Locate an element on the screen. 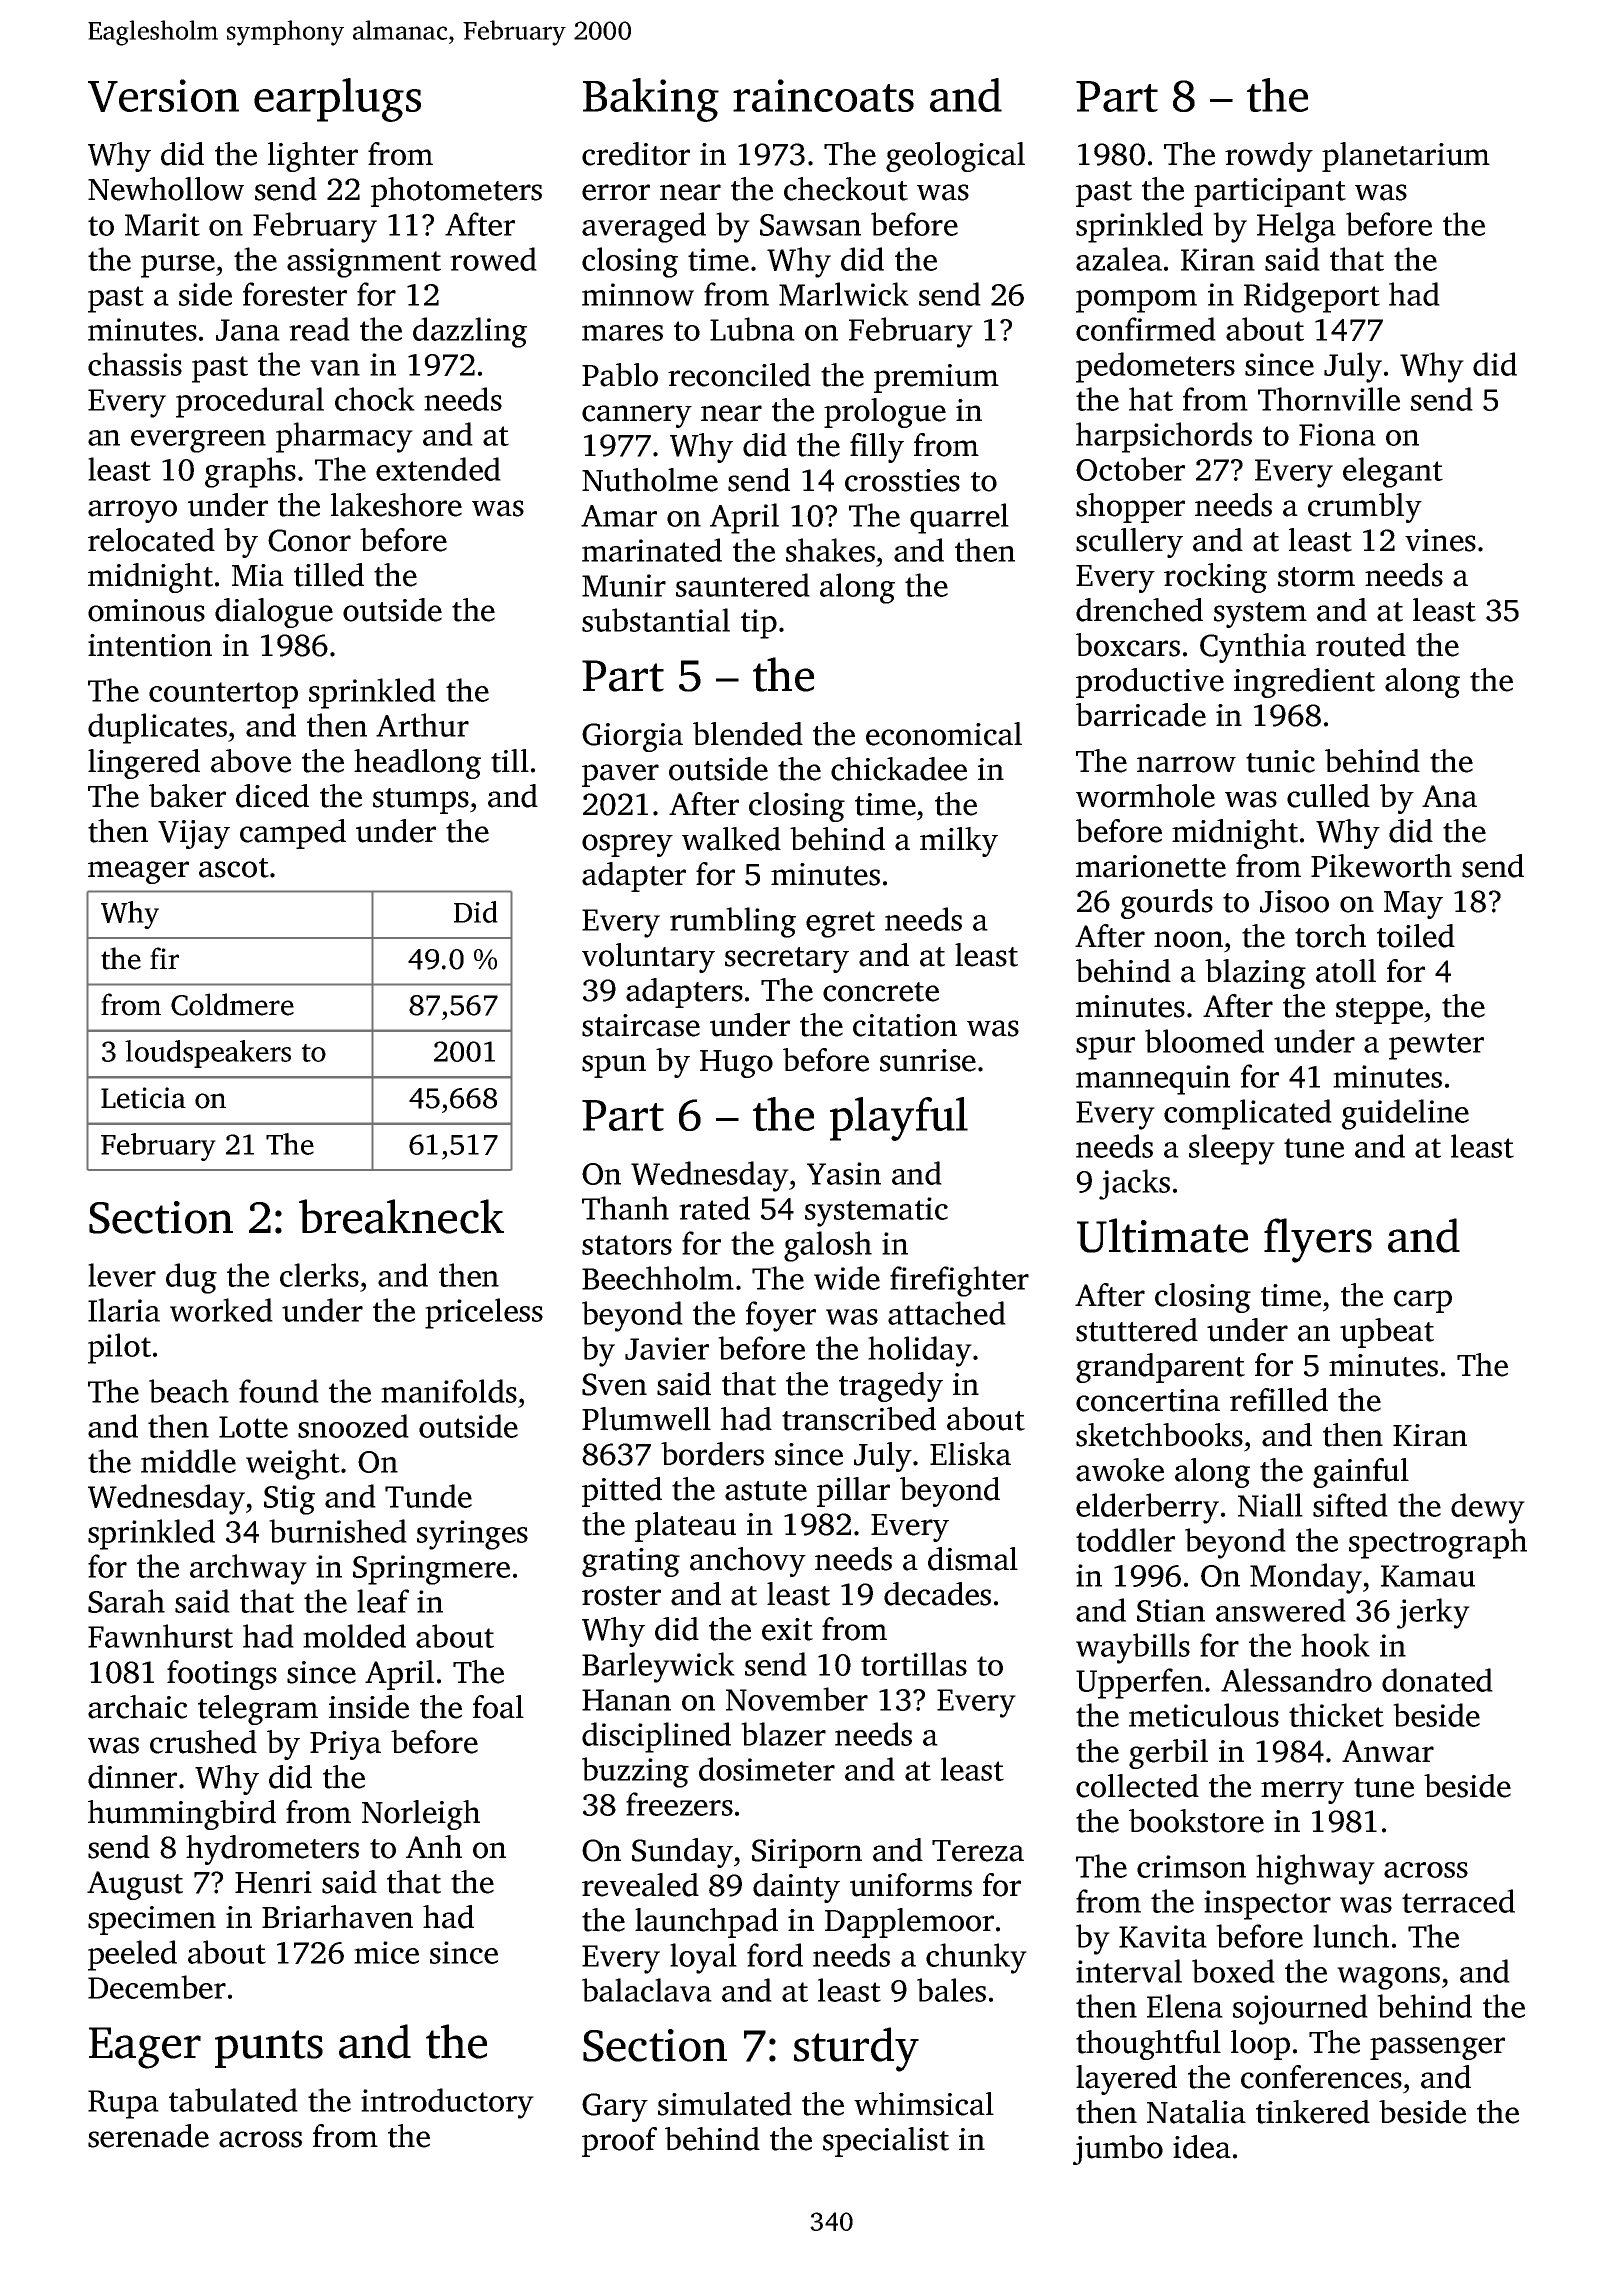 Image resolution: width=1620 pixels, height=2292 pixels. reconciled is located at coordinates (739, 375).
